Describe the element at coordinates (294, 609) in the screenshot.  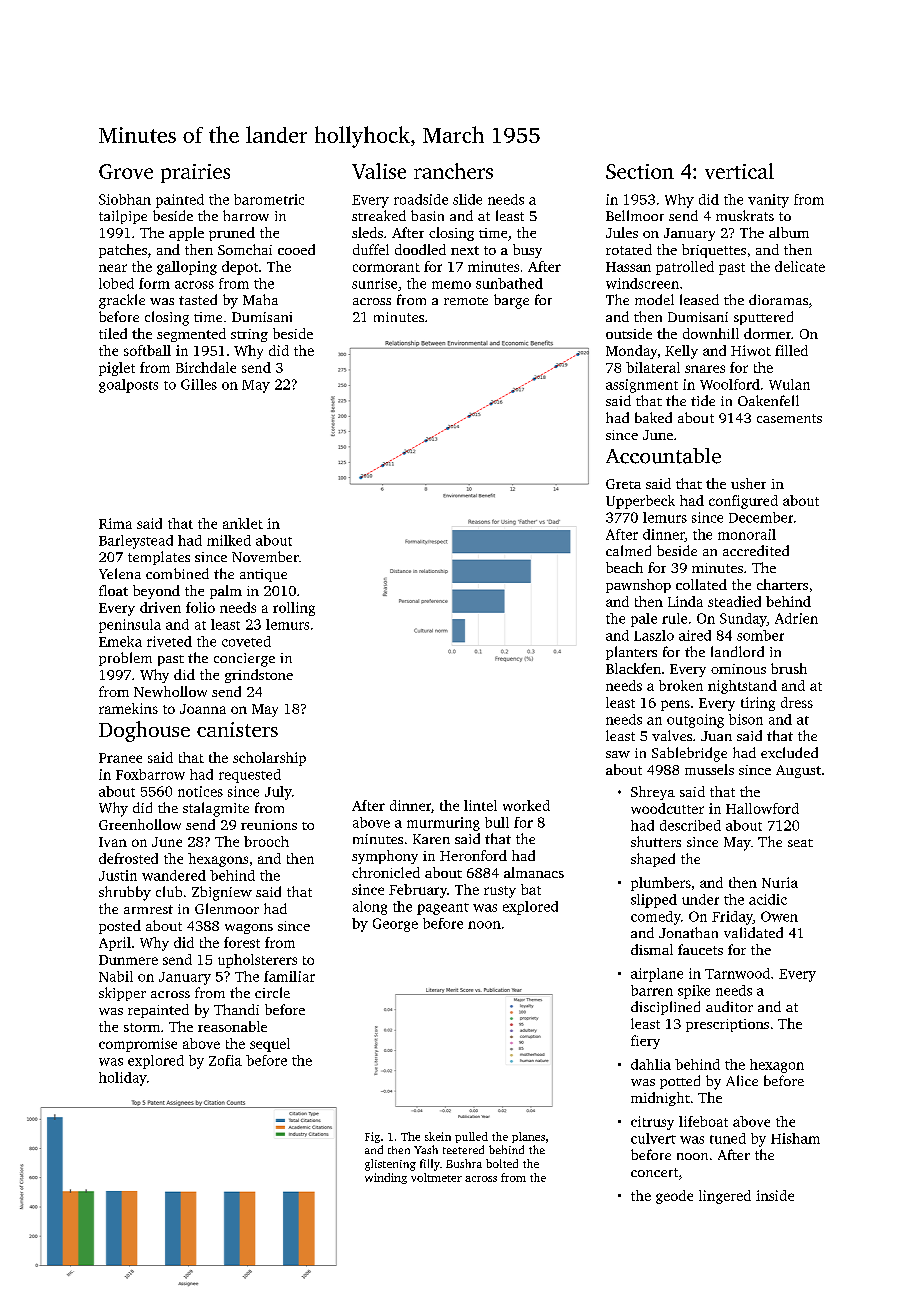
I see `rolling` at that location.
